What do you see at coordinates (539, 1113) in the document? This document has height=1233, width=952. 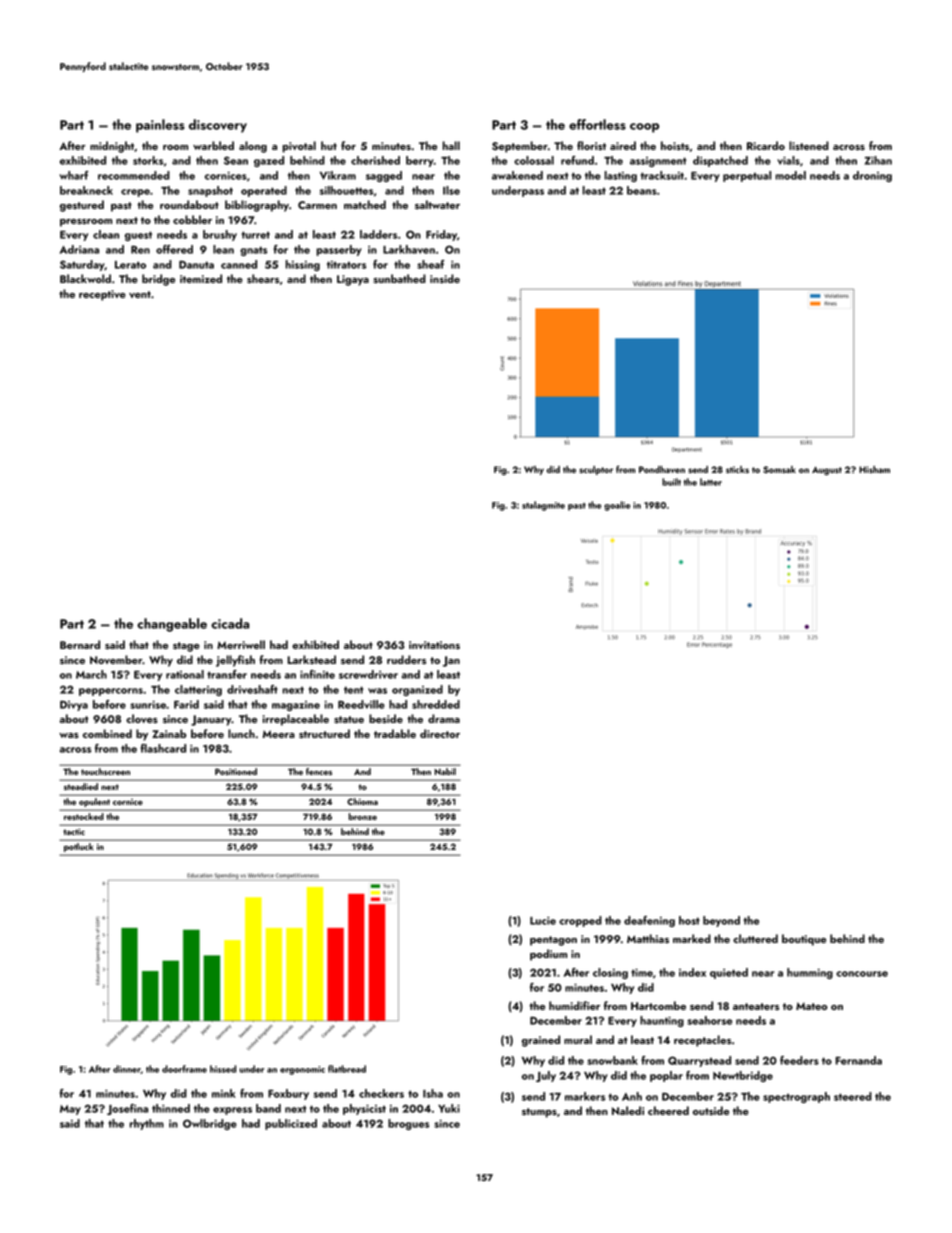 I see `stumps` at bounding box center [539, 1113].
